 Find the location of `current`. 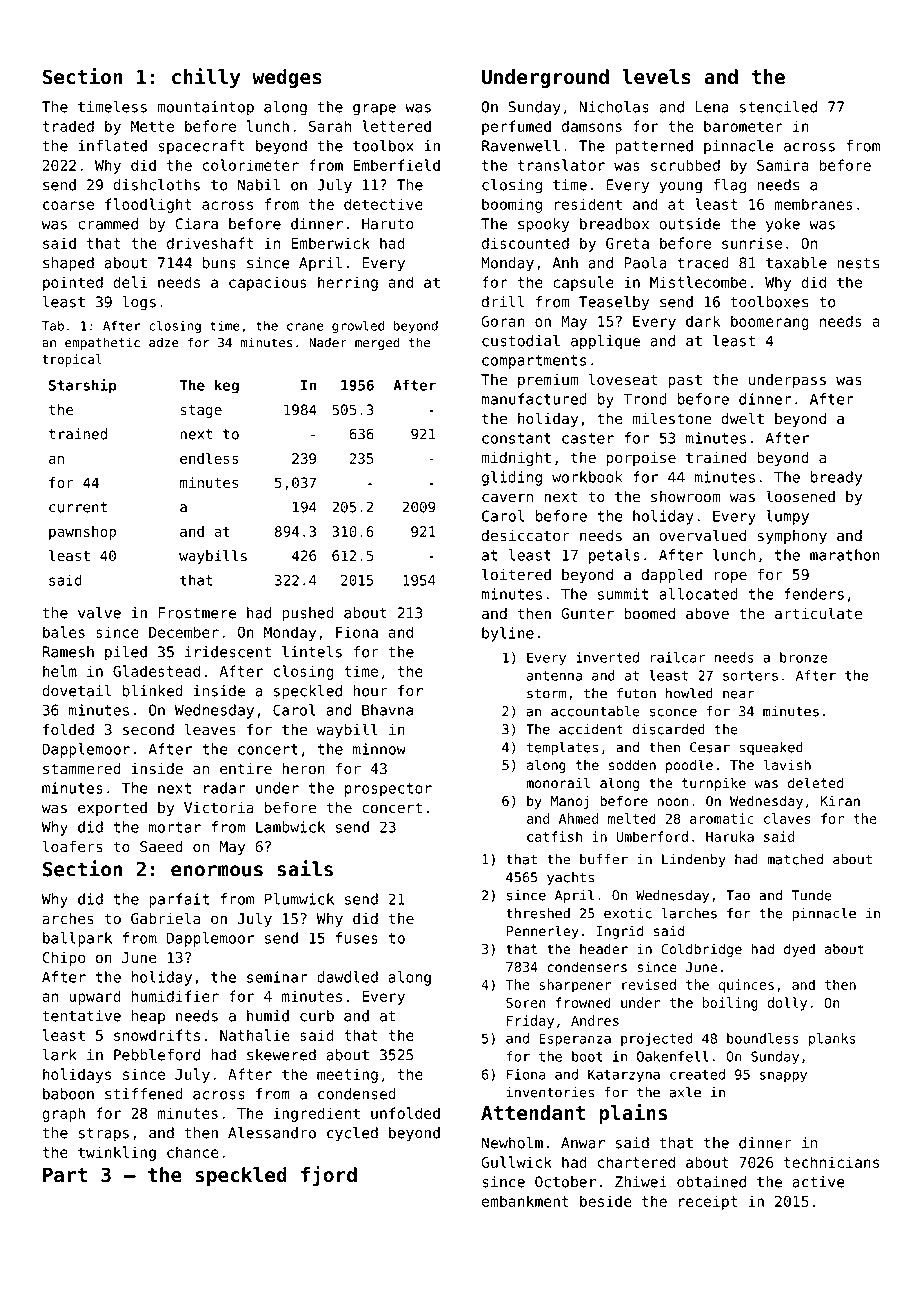

current is located at coordinates (78, 507).
